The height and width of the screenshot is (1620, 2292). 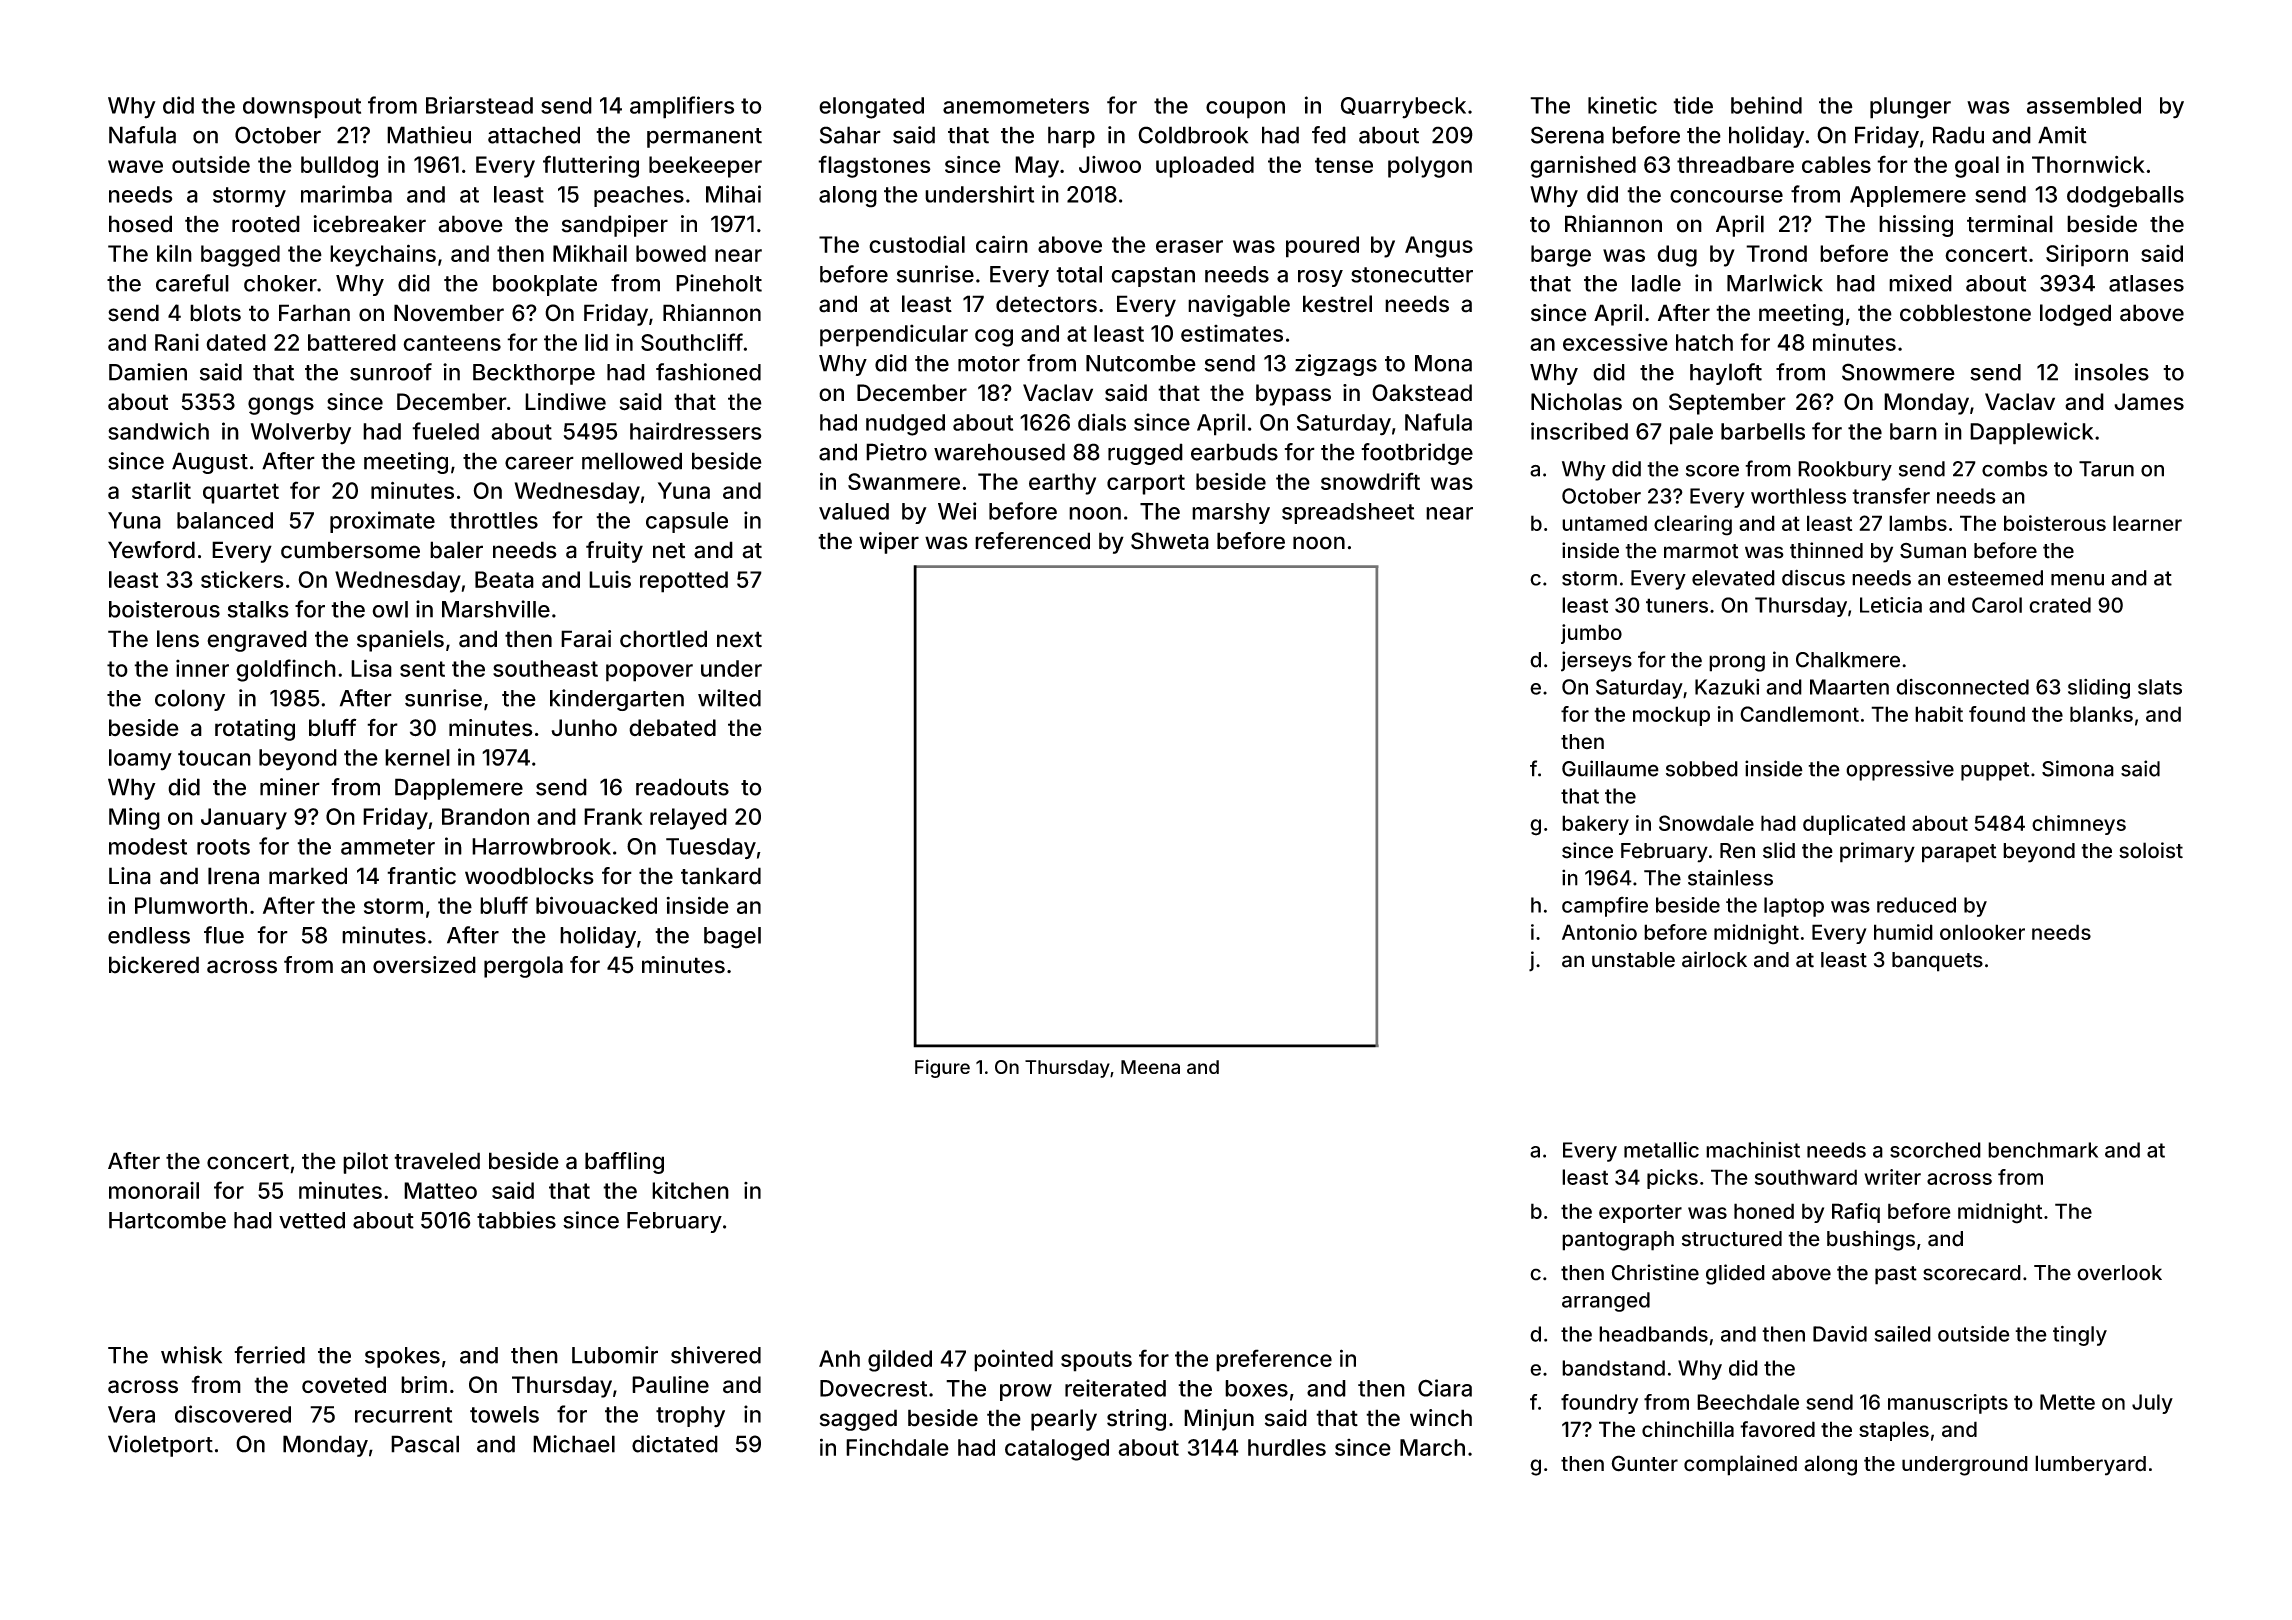 What do you see at coordinates (2125, 197) in the screenshot?
I see `dodgeballs` at bounding box center [2125, 197].
